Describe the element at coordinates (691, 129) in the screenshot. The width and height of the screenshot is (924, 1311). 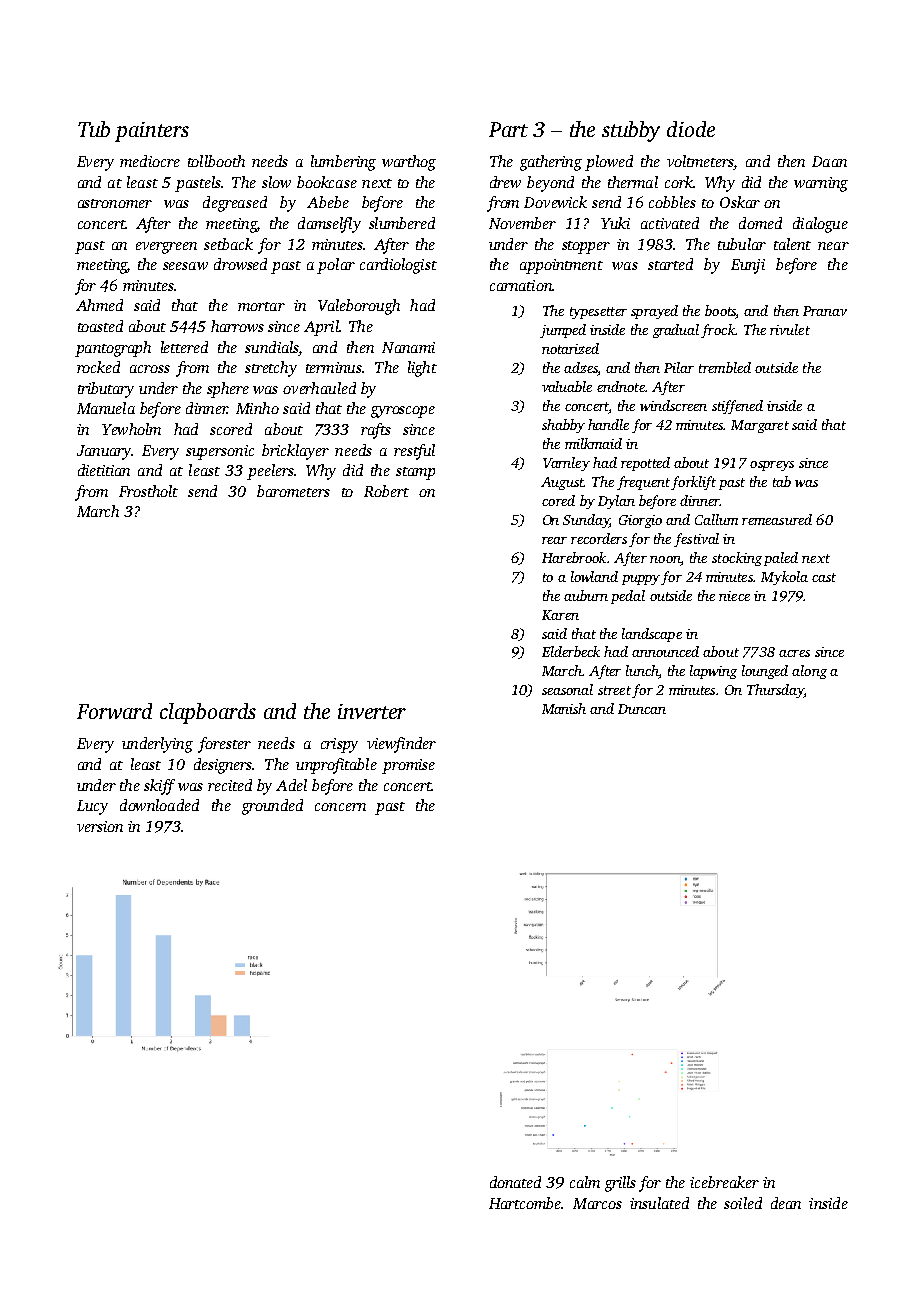
I see `diode` at that location.
